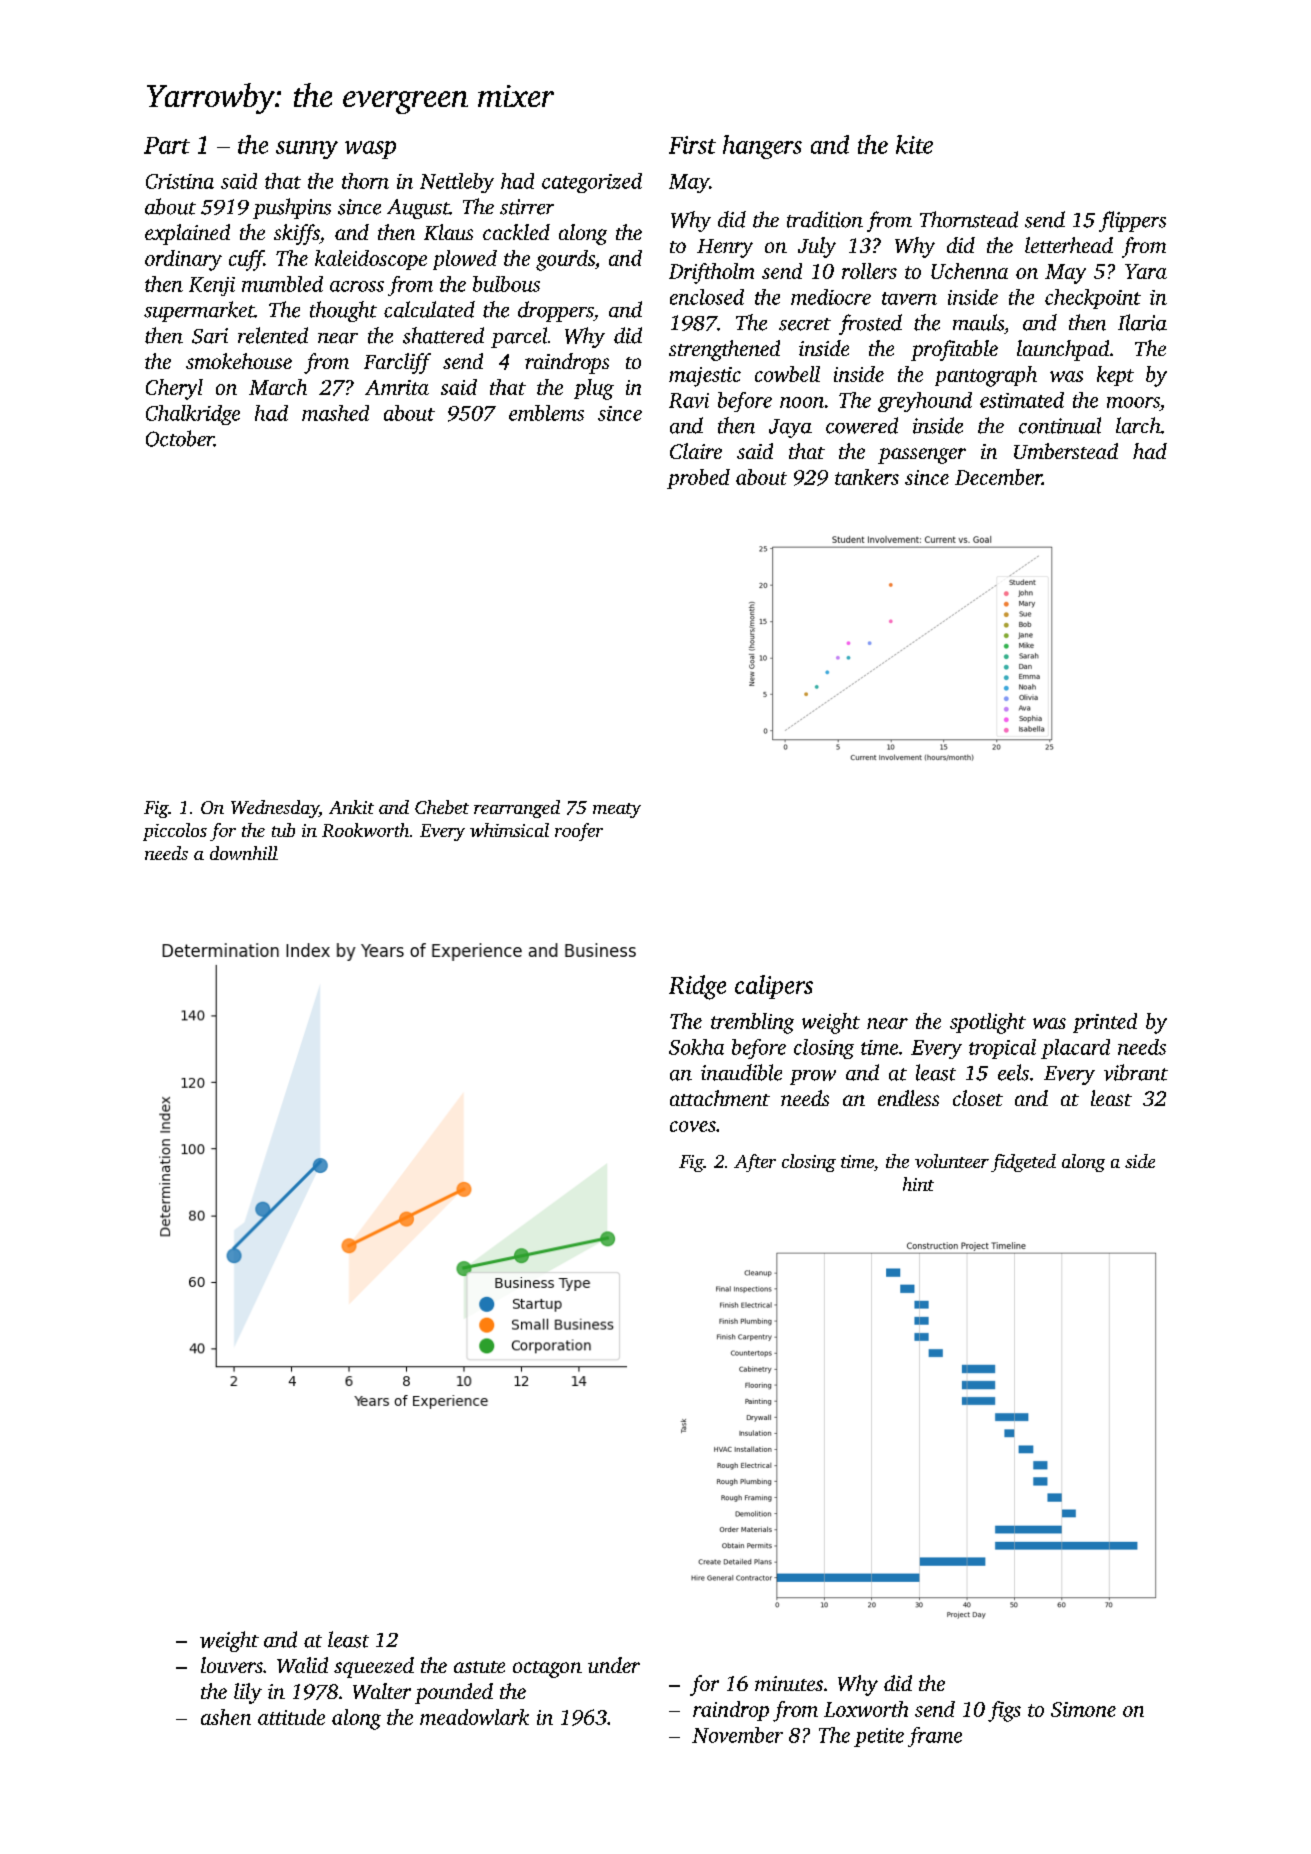 Image resolution: width=1311 pixels, height=1854 pixels. I want to click on meadowlark, so click(474, 1717).
